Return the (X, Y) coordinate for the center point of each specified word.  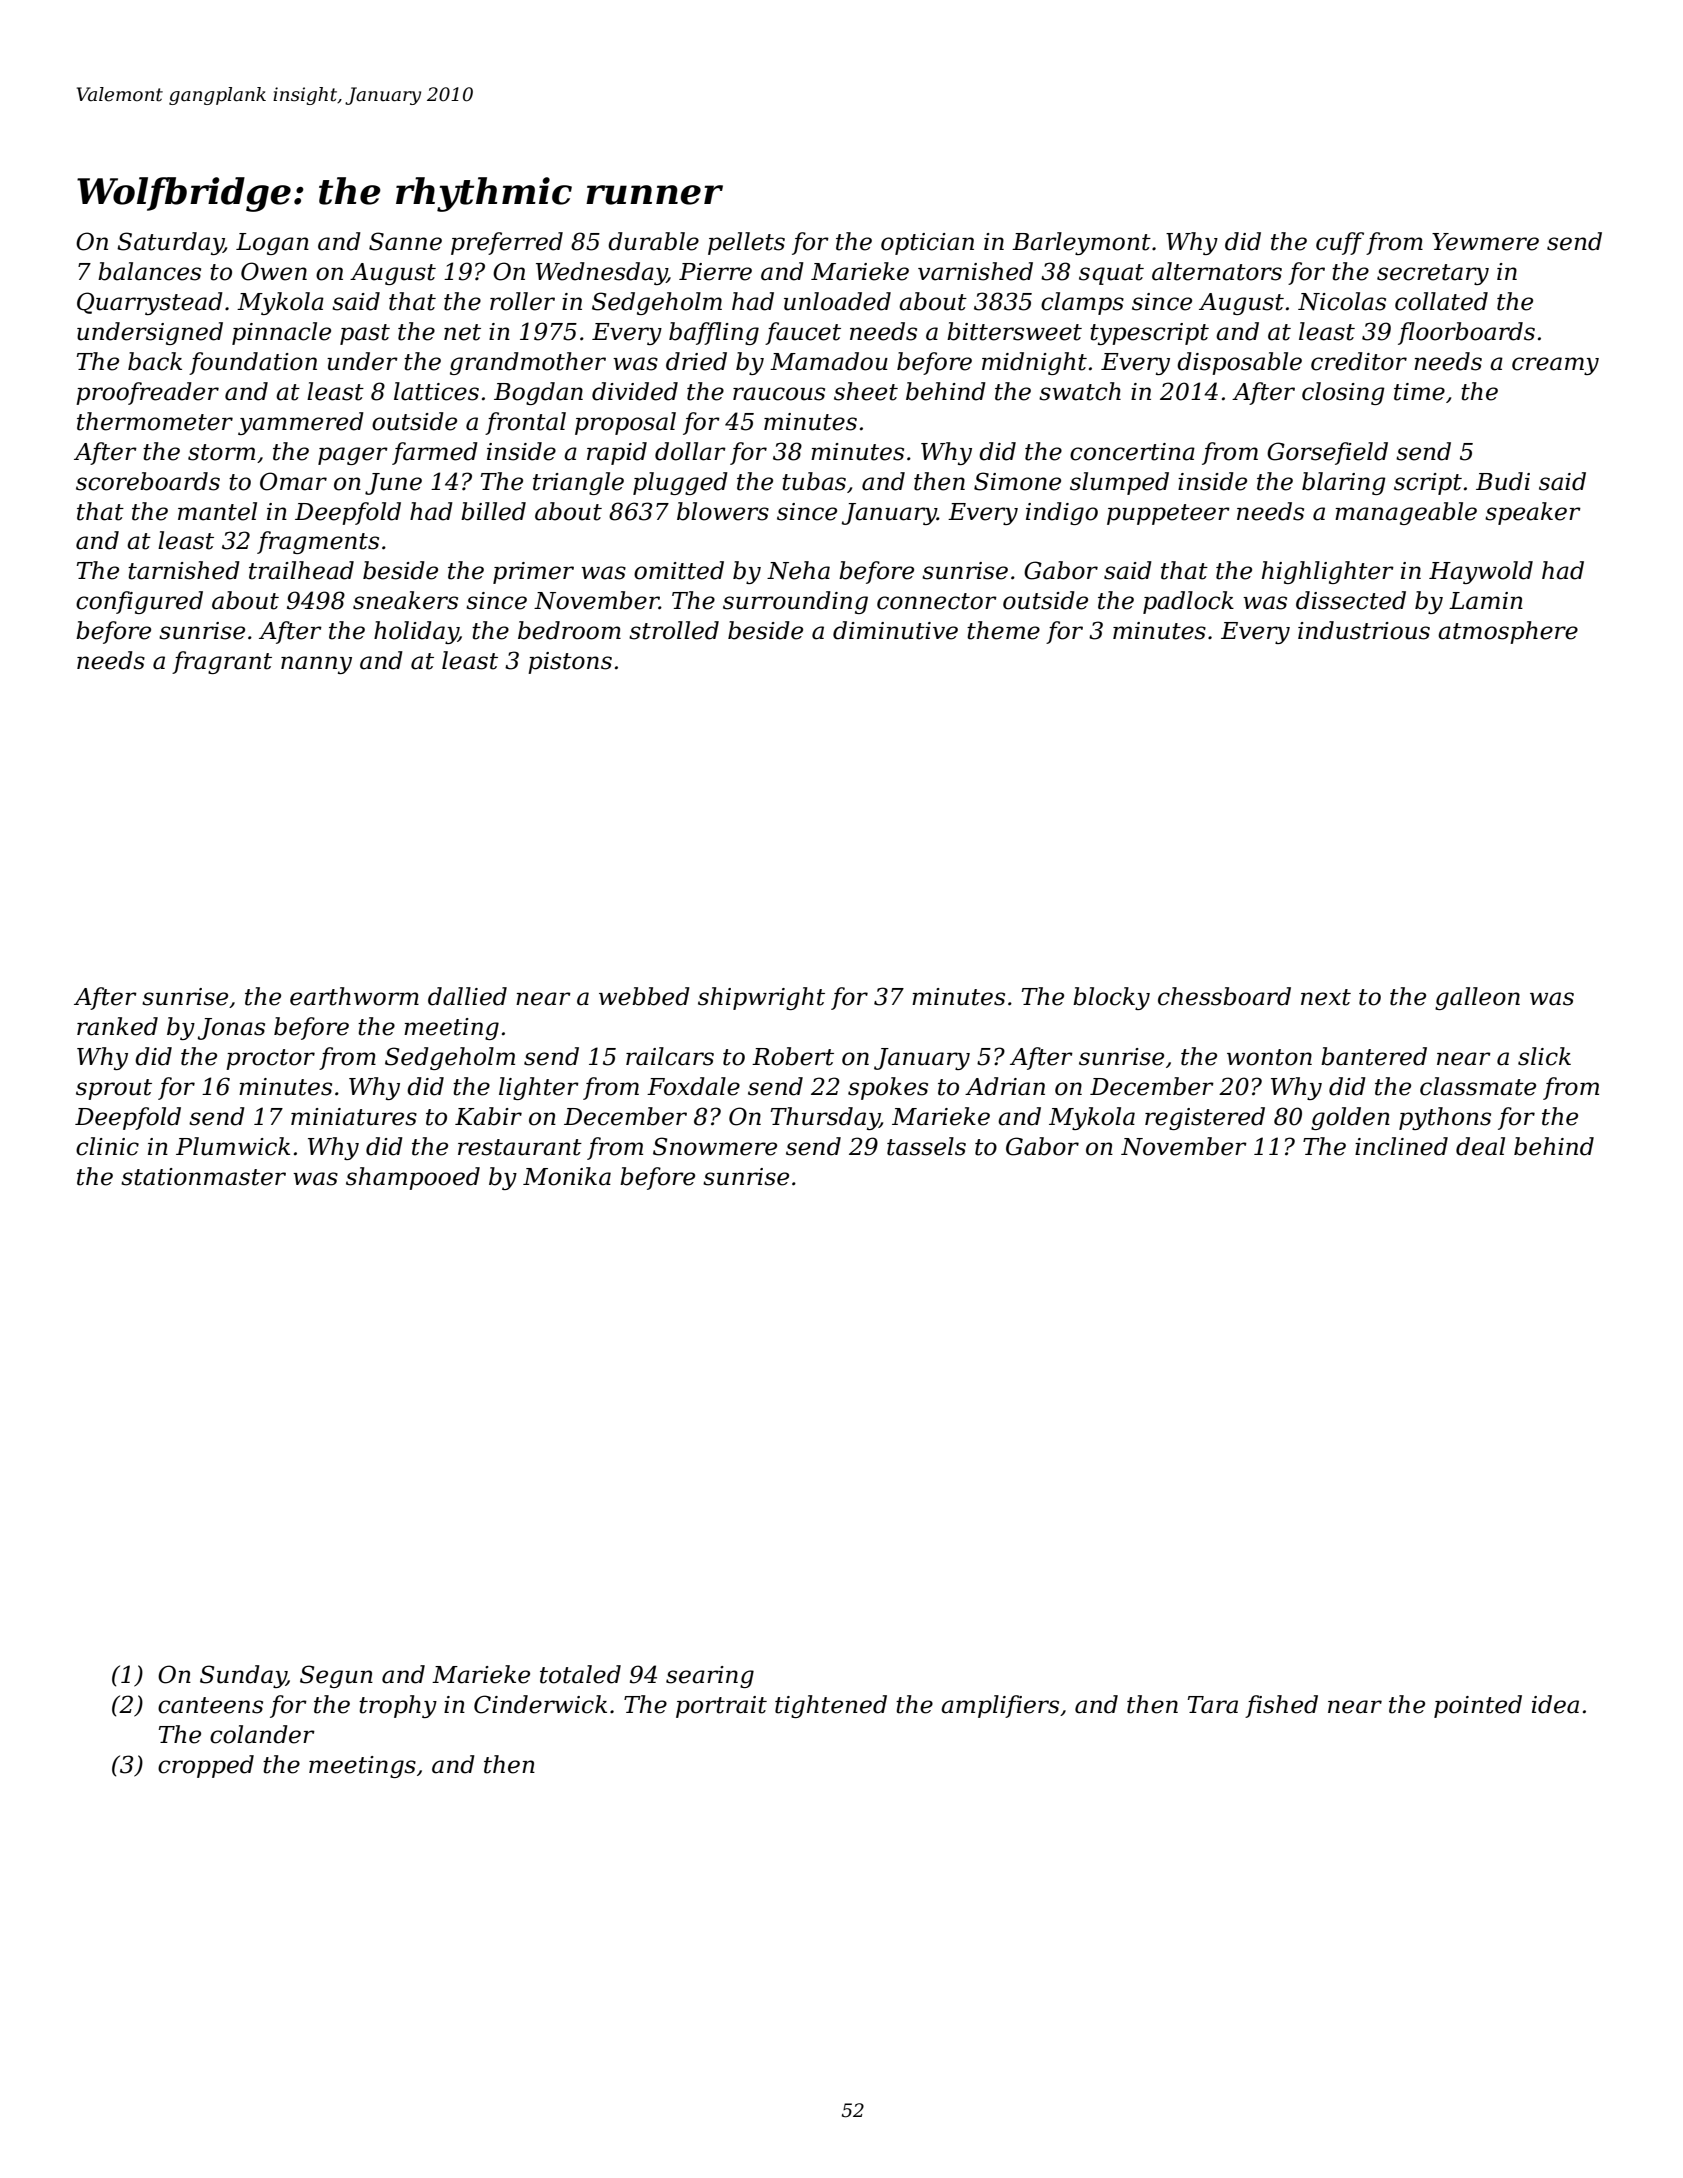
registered (1205, 1118)
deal (1480, 1146)
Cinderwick (540, 1704)
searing (710, 1677)
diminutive (895, 630)
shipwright (761, 998)
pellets (746, 243)
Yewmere (1485, 242)
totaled (580, 1674)
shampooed (413, 1178)
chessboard (1224, 996)
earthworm (354, 996)
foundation (253, 363)
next (1326, 997)
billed (493, 511)
